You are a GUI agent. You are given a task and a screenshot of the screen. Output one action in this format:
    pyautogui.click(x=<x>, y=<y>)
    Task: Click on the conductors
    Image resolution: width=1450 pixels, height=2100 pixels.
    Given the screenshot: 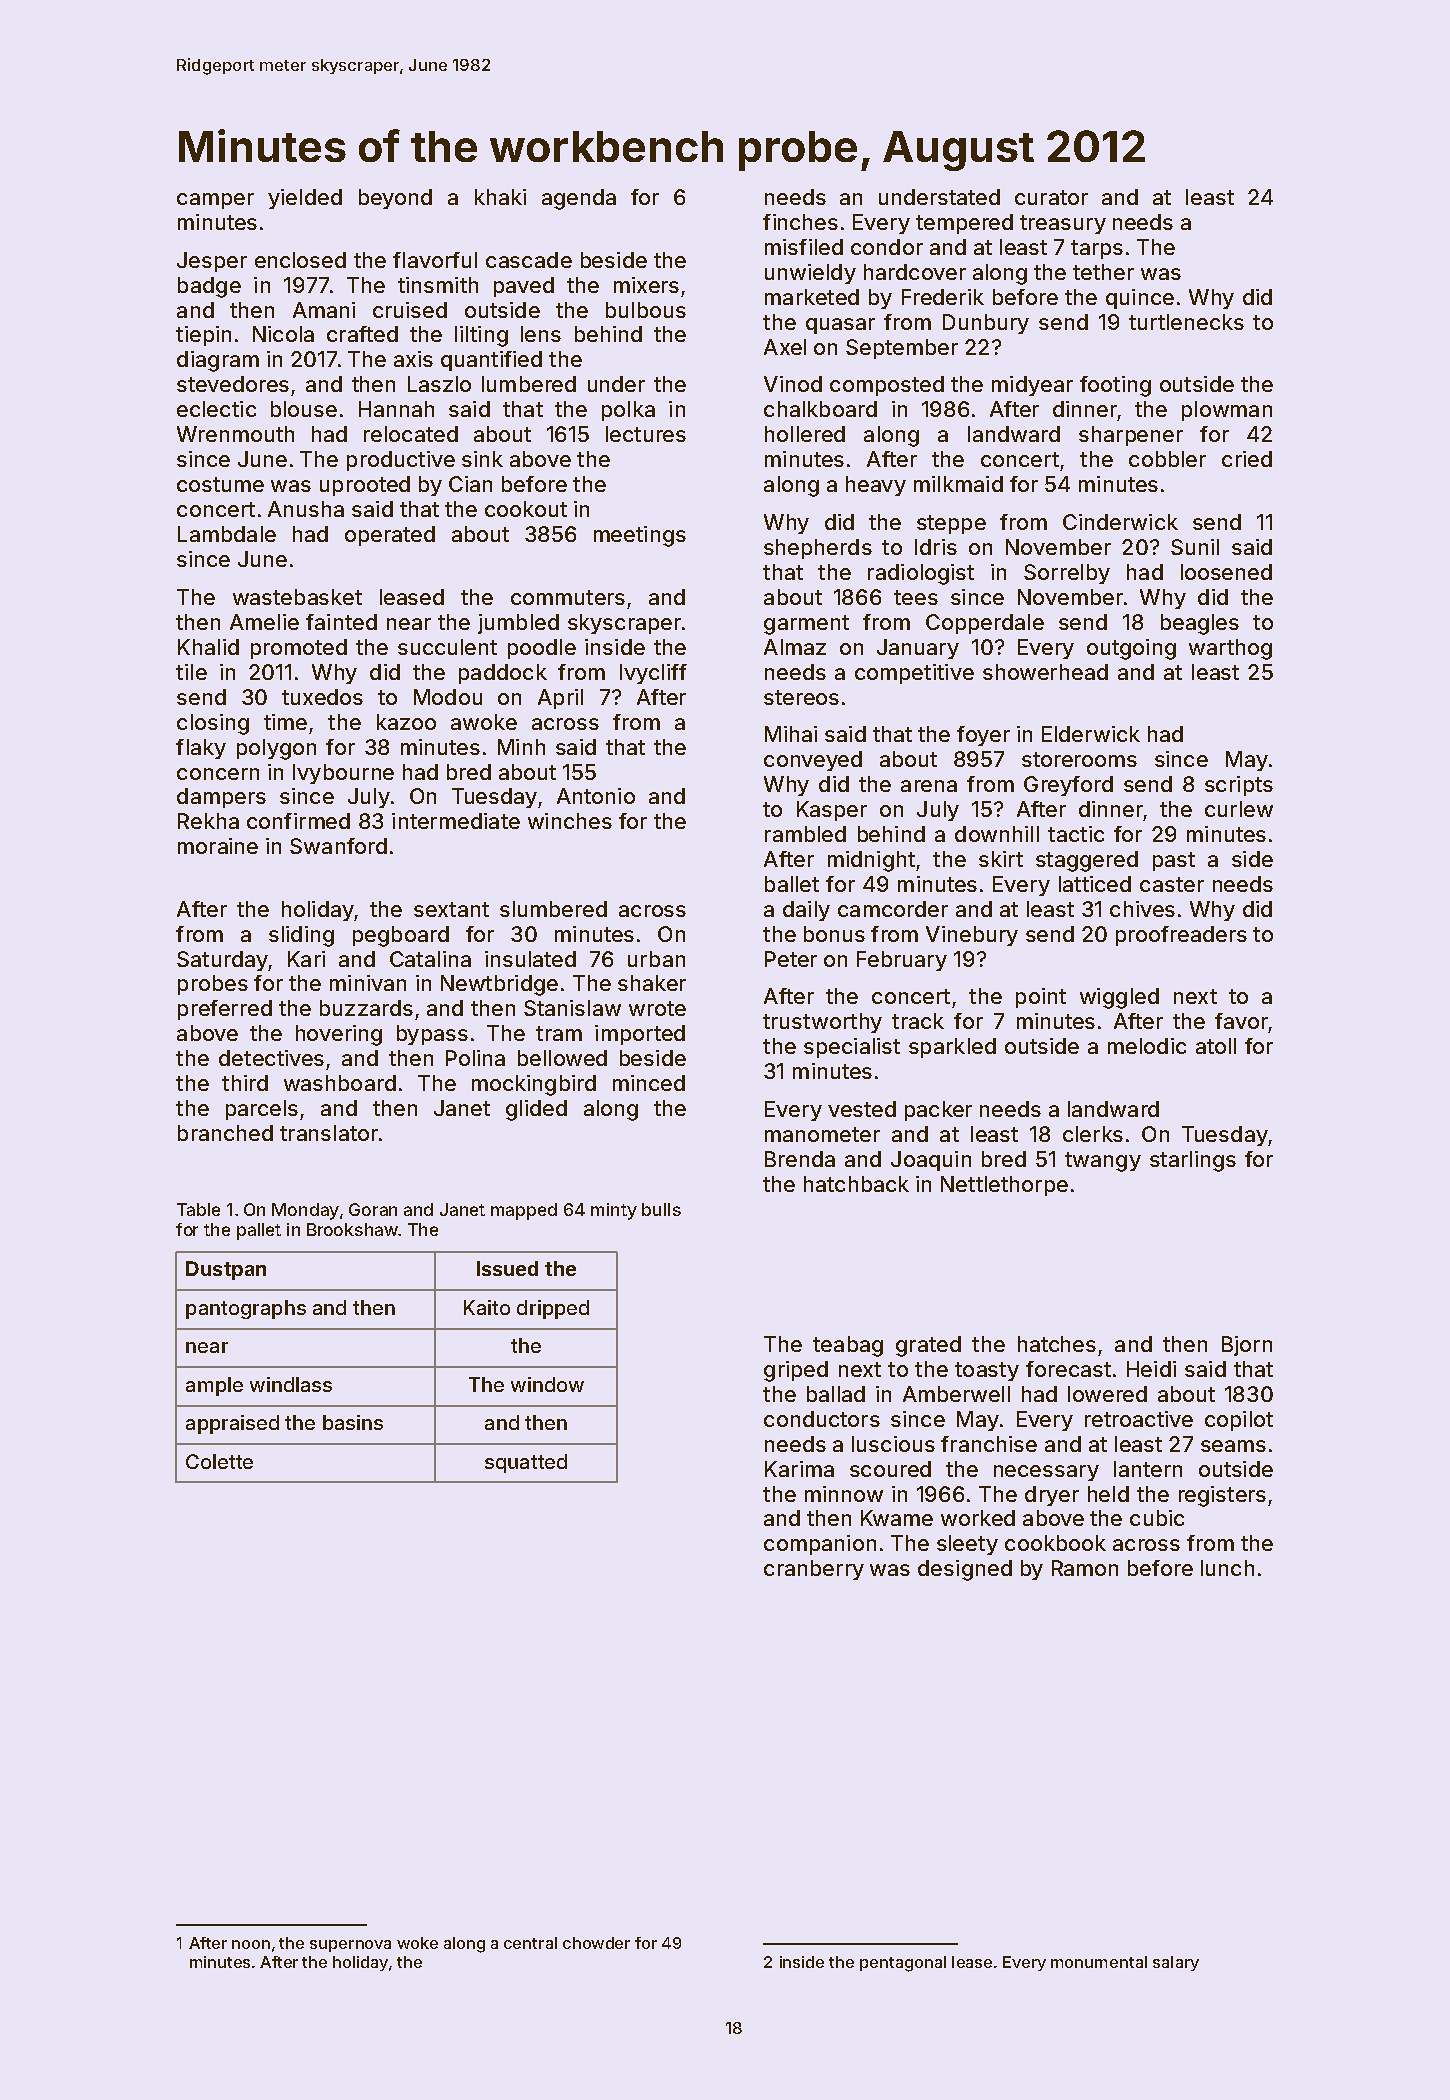 What is the action you would take?
    pyautogui.click(x=822, y=1419)
